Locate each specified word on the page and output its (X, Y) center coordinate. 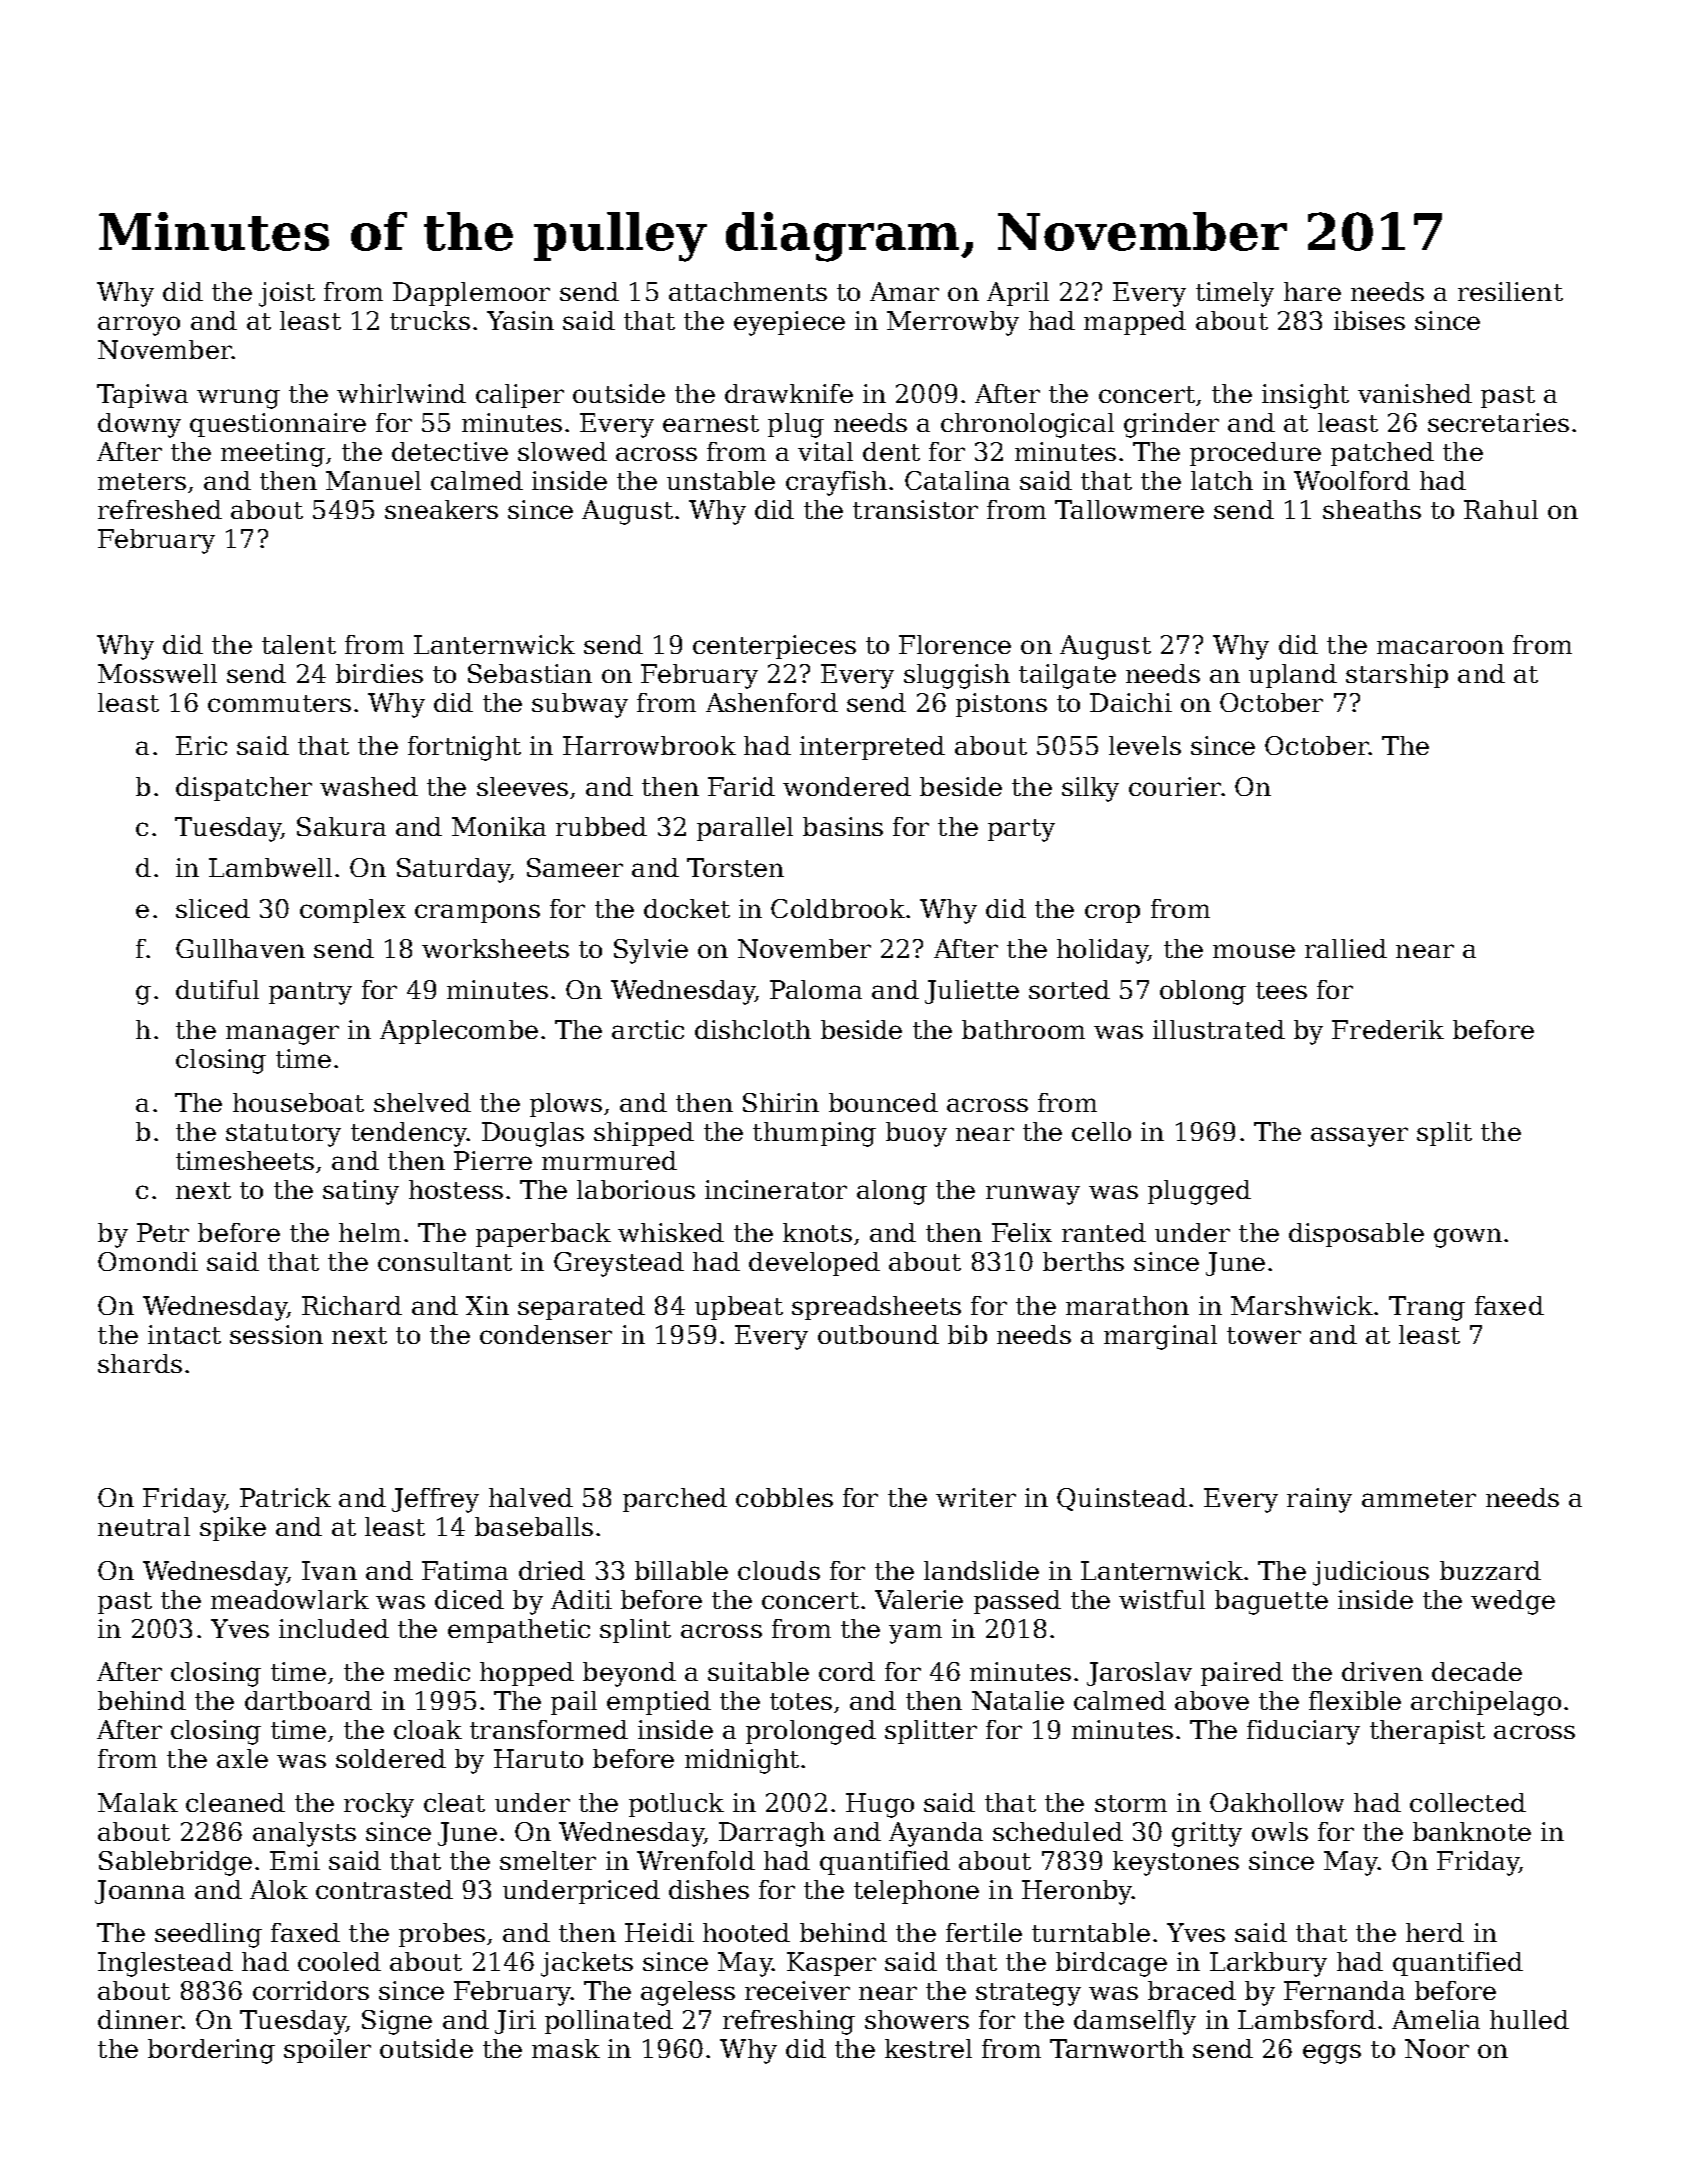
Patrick (285, 1497)
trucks (430, 320)
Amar (904, 291)
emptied (659, 1703)
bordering (211, 2051)
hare (1312, 291)
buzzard (1490, 1570)
